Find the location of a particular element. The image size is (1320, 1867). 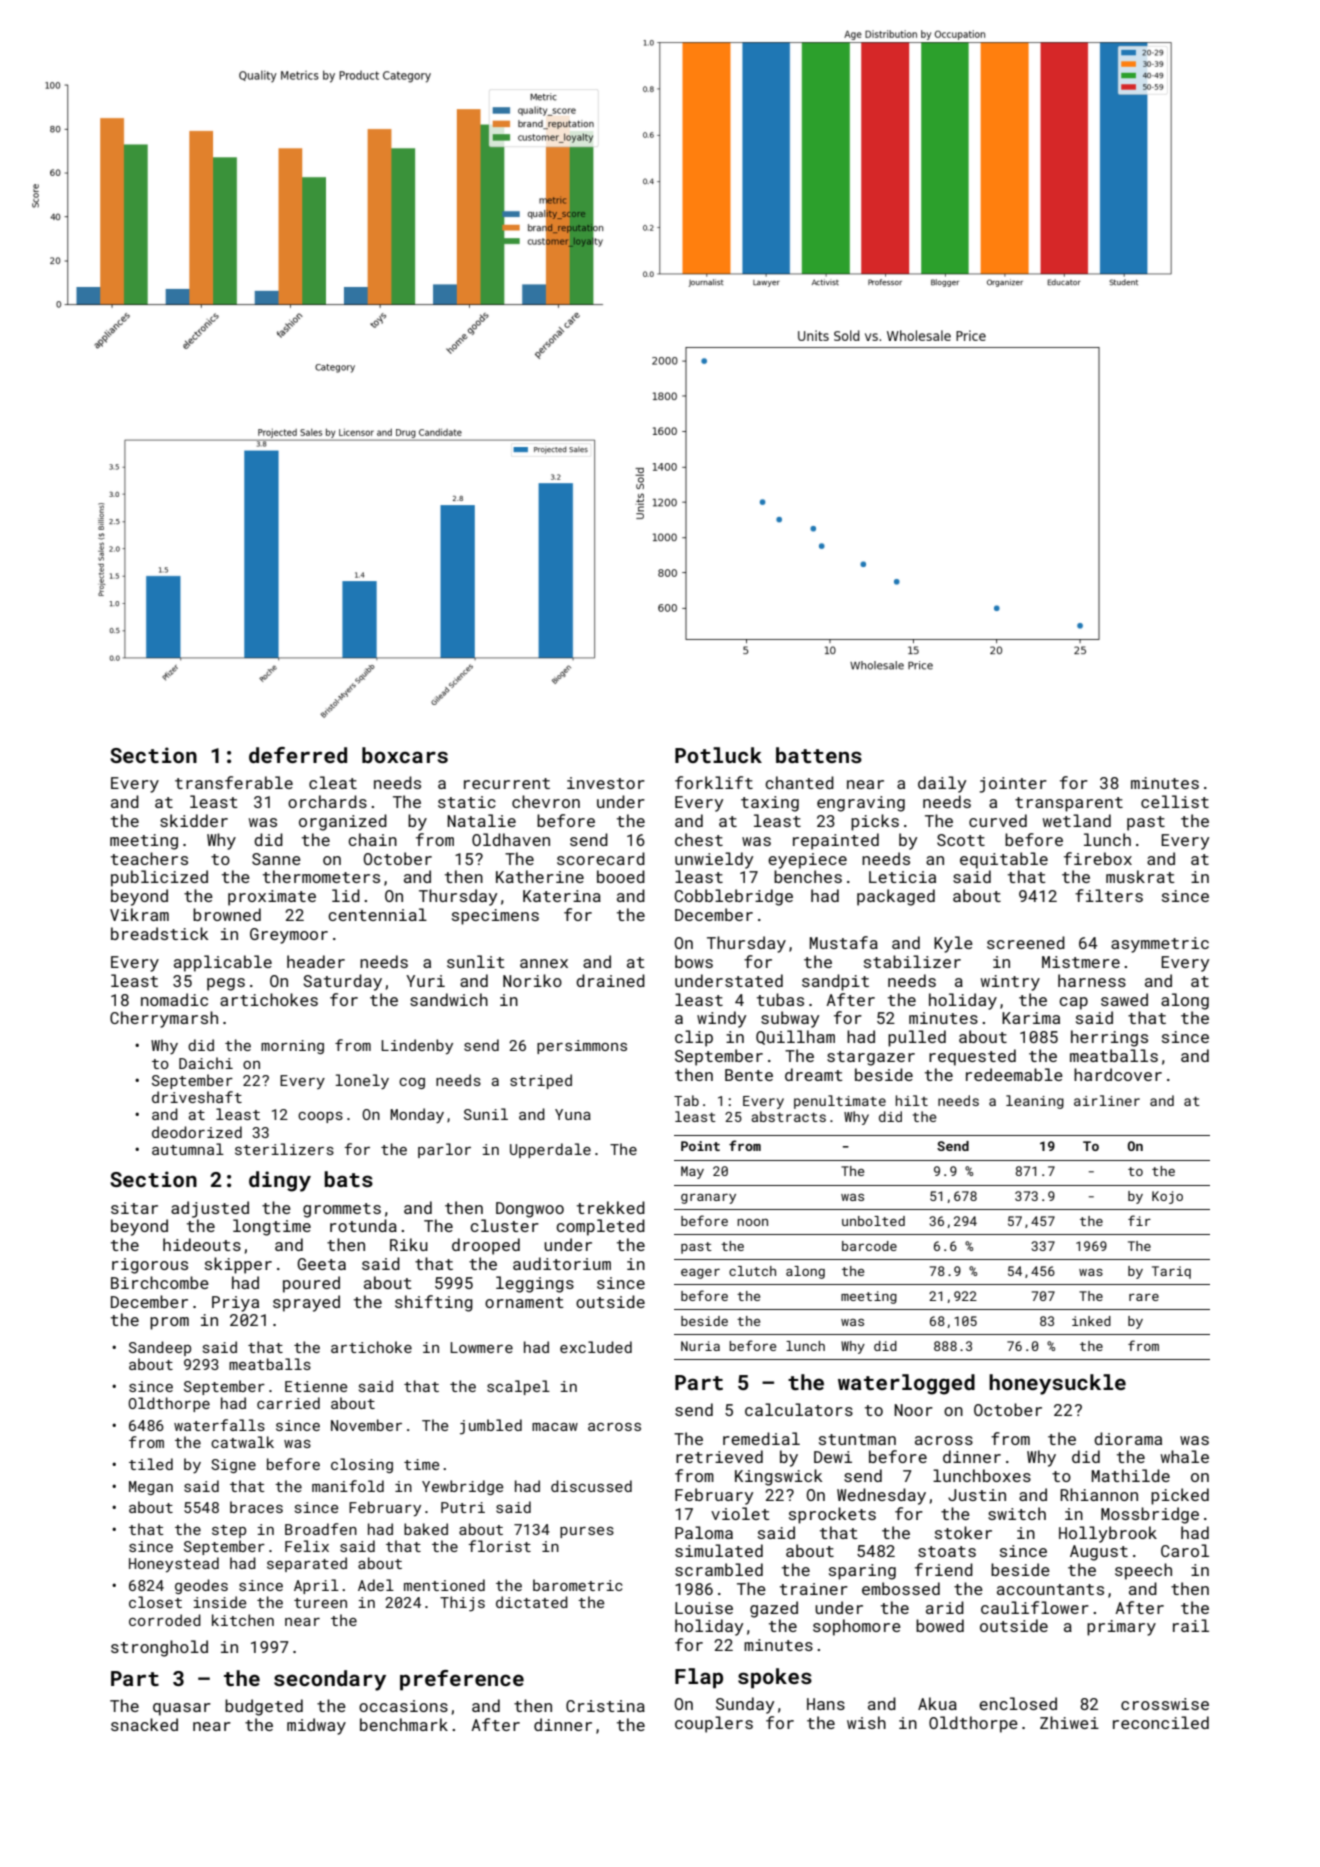

Dongwoo is located at coordinates (530, 1210).
